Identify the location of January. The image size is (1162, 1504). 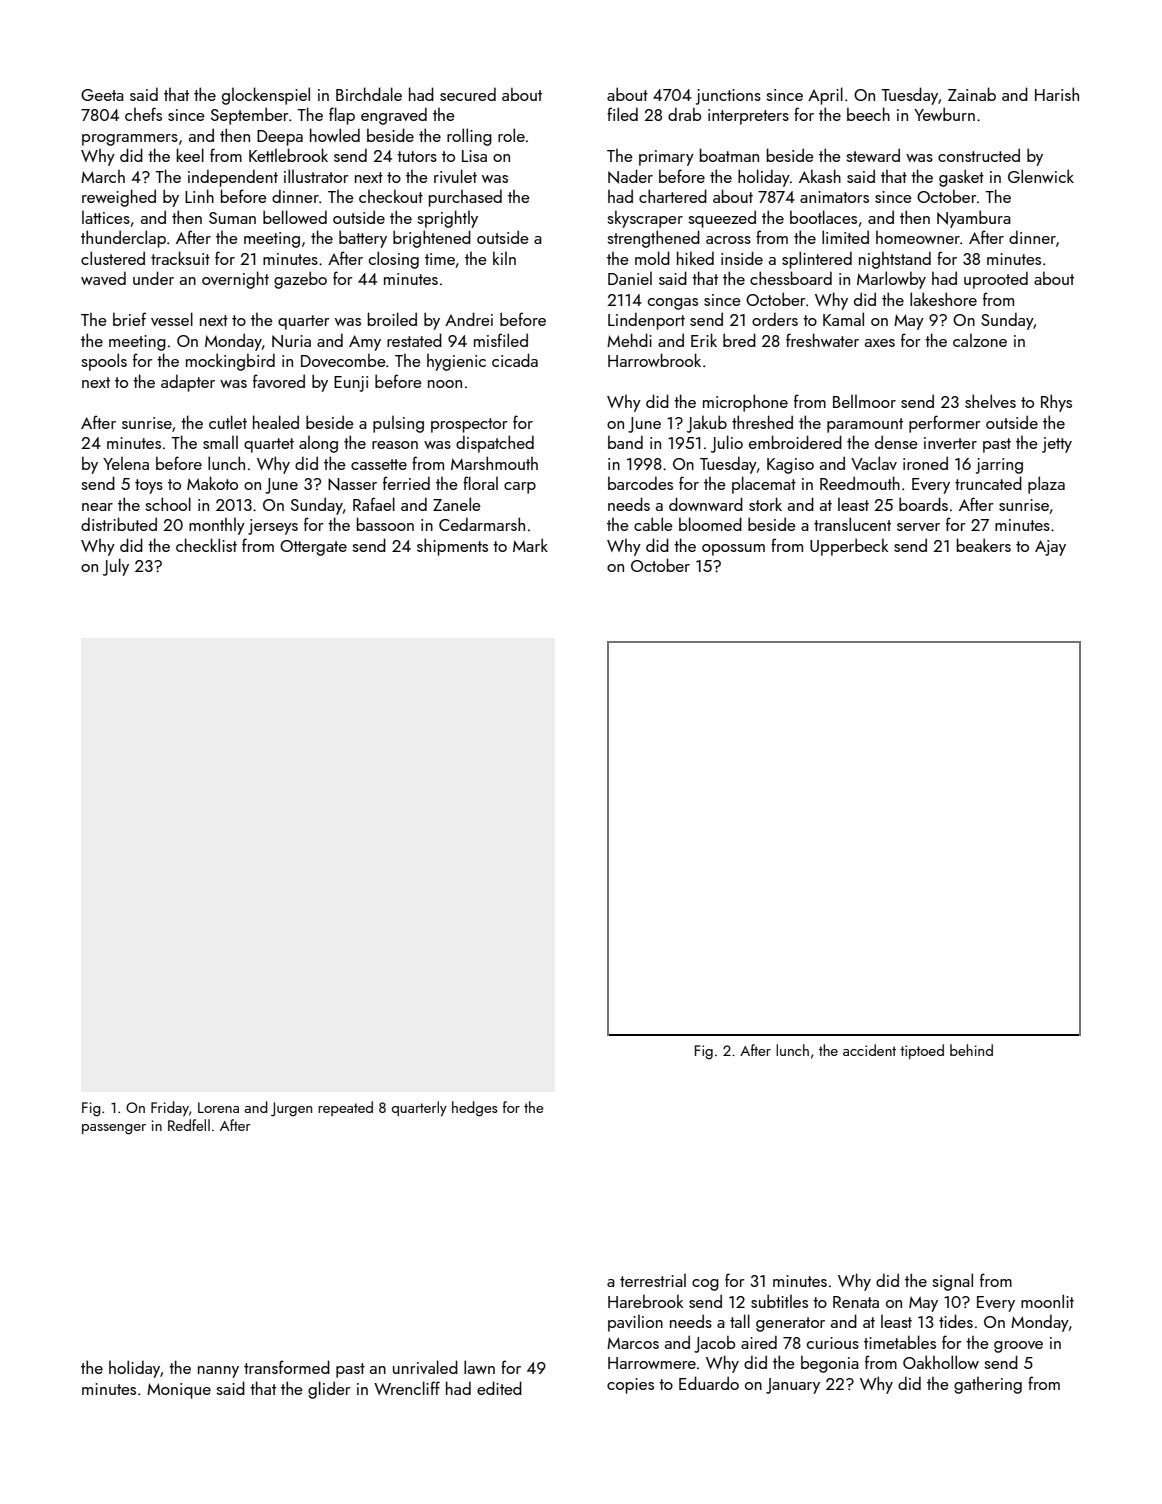
(793, 1386).
